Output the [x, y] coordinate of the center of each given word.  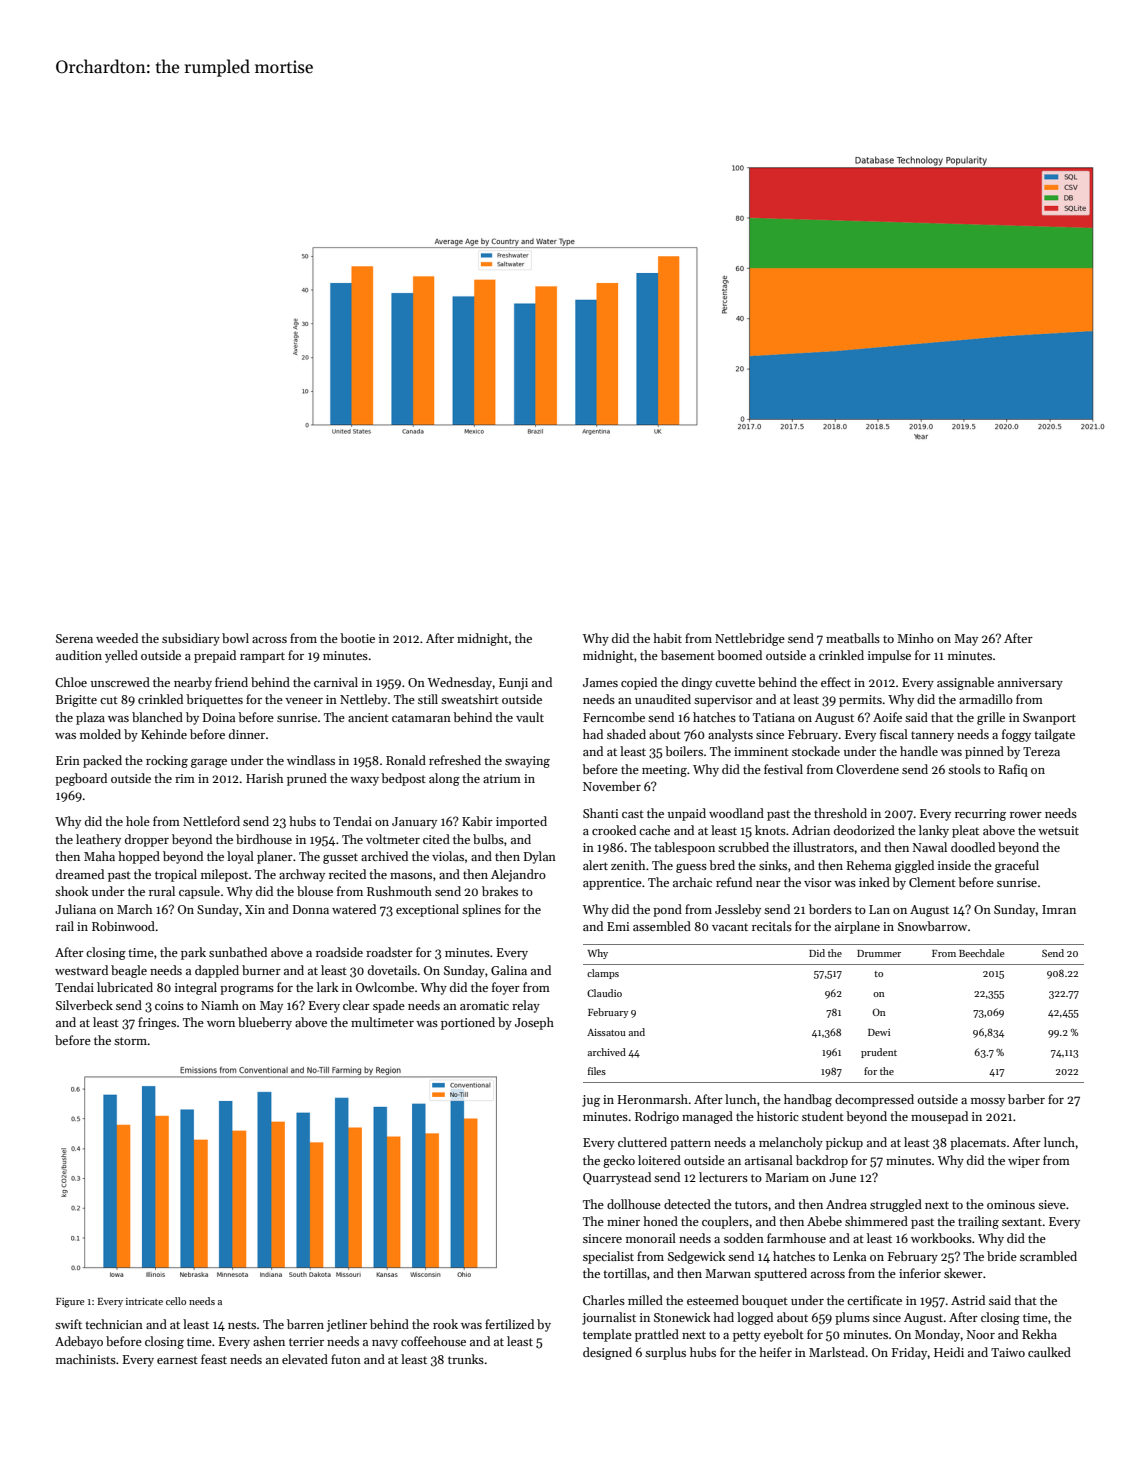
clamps [603, 974]
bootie [357, 638]
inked [874, 882]
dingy [697, 683]
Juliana [75, 909]
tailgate [1054, 735]
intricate [144, 1301]
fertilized [509, 1324]
